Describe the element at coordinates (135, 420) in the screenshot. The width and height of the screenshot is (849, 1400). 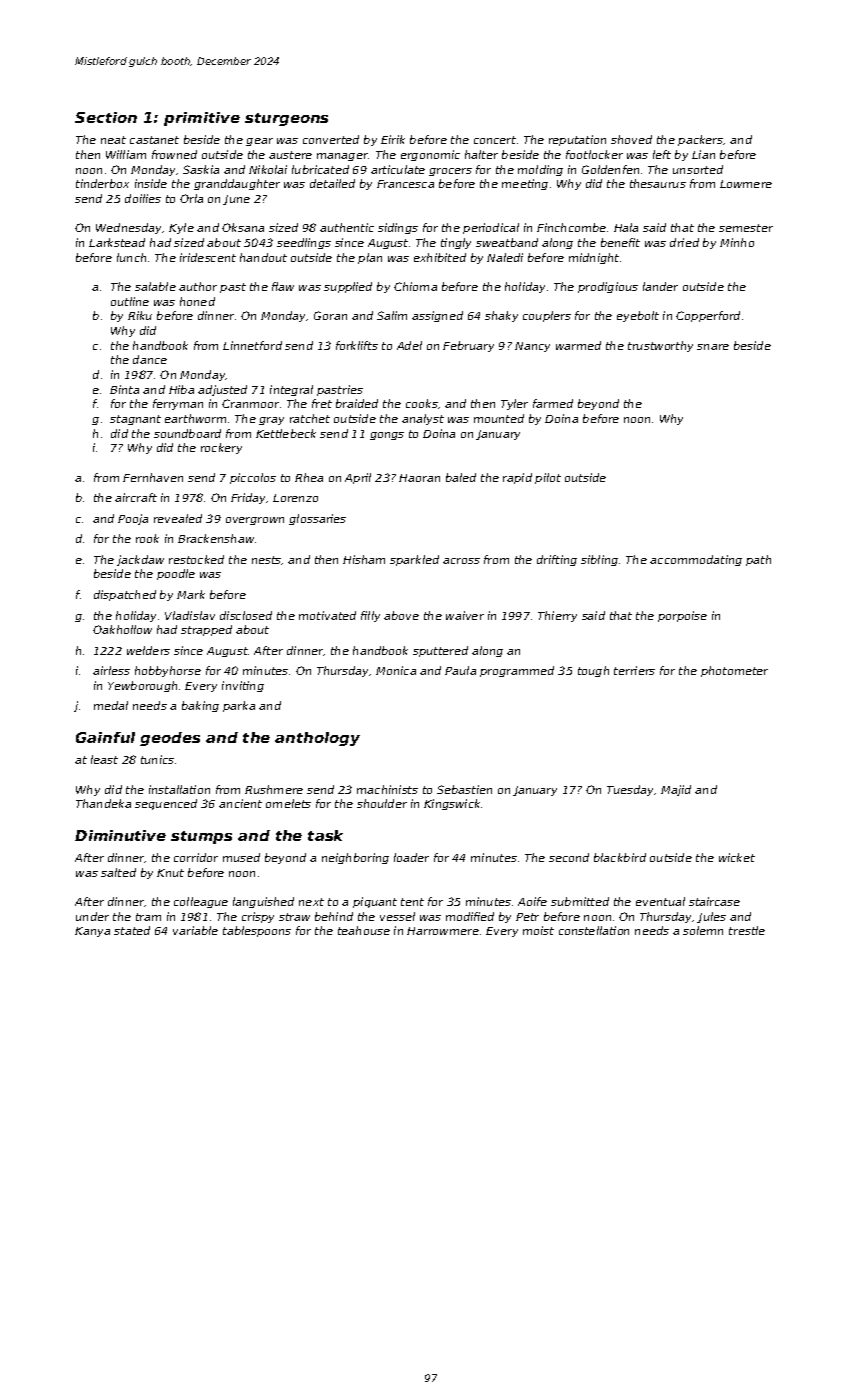
I see `stagnant` at that location.
